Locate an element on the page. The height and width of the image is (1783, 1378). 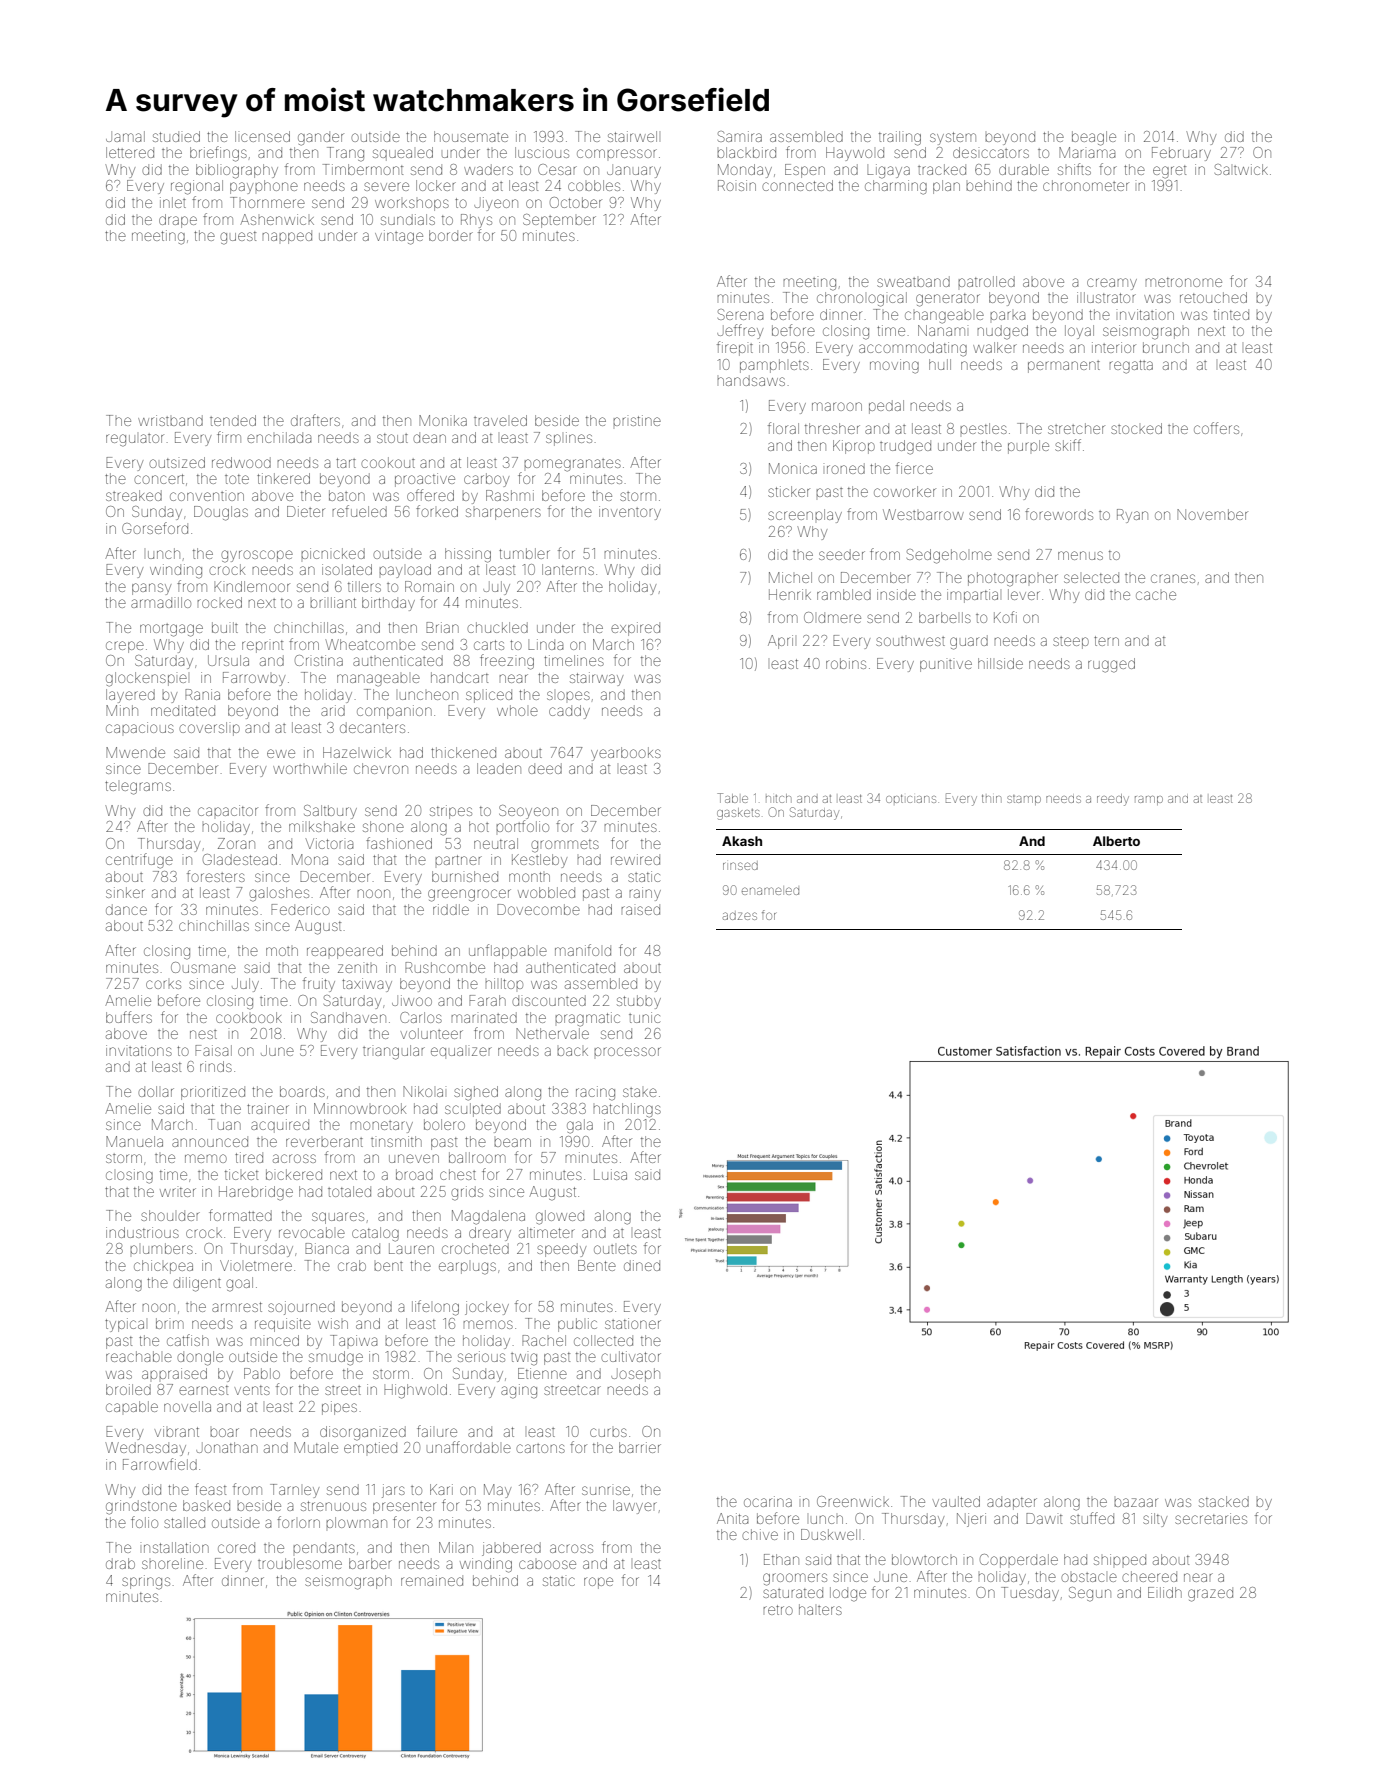
pomegranates is located at coordinates (572, 465).
